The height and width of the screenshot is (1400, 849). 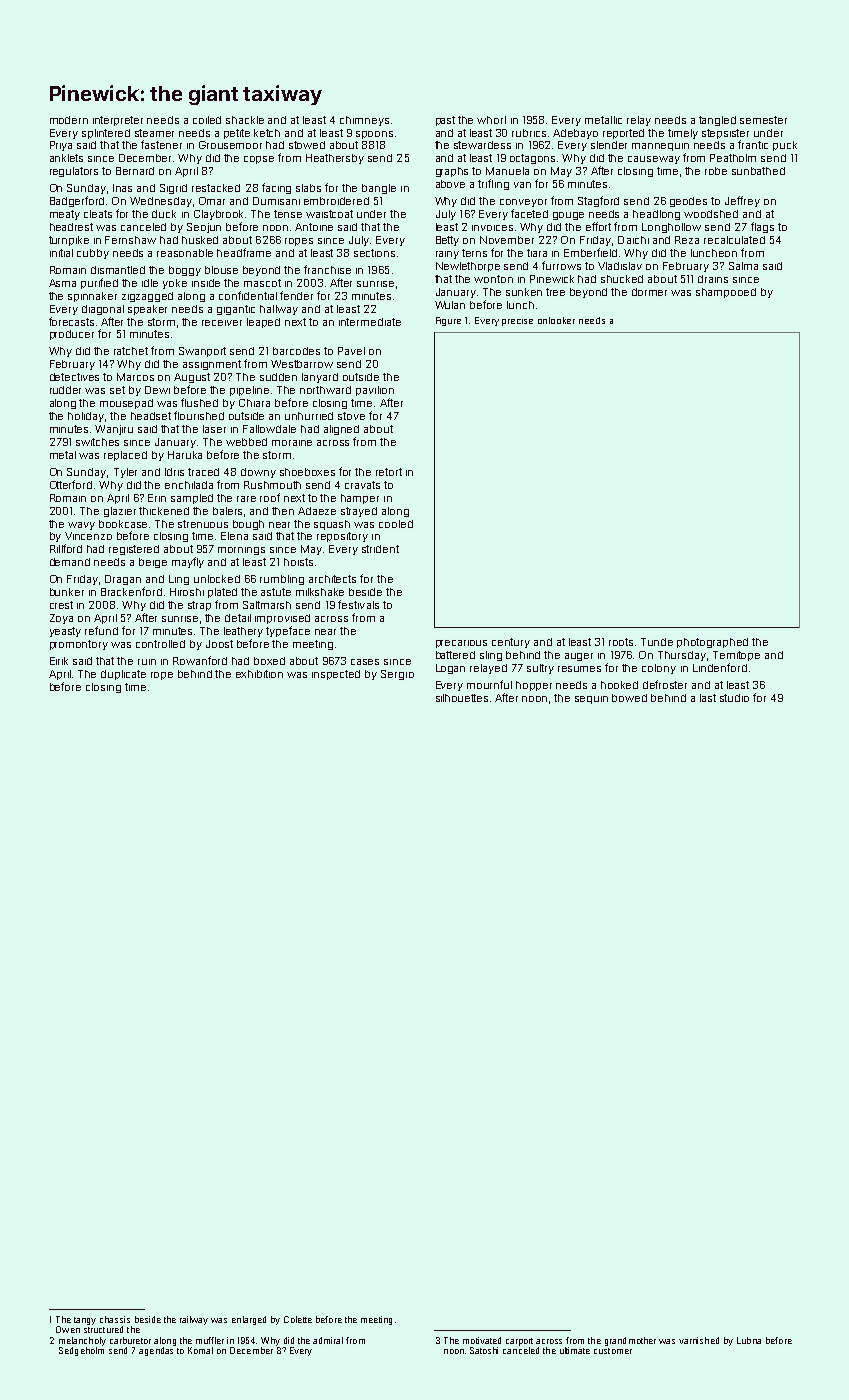 What do you see at coordinates (194, 1320) in the screenshot?
I see `railway` at bounding box center [194, 1320].
